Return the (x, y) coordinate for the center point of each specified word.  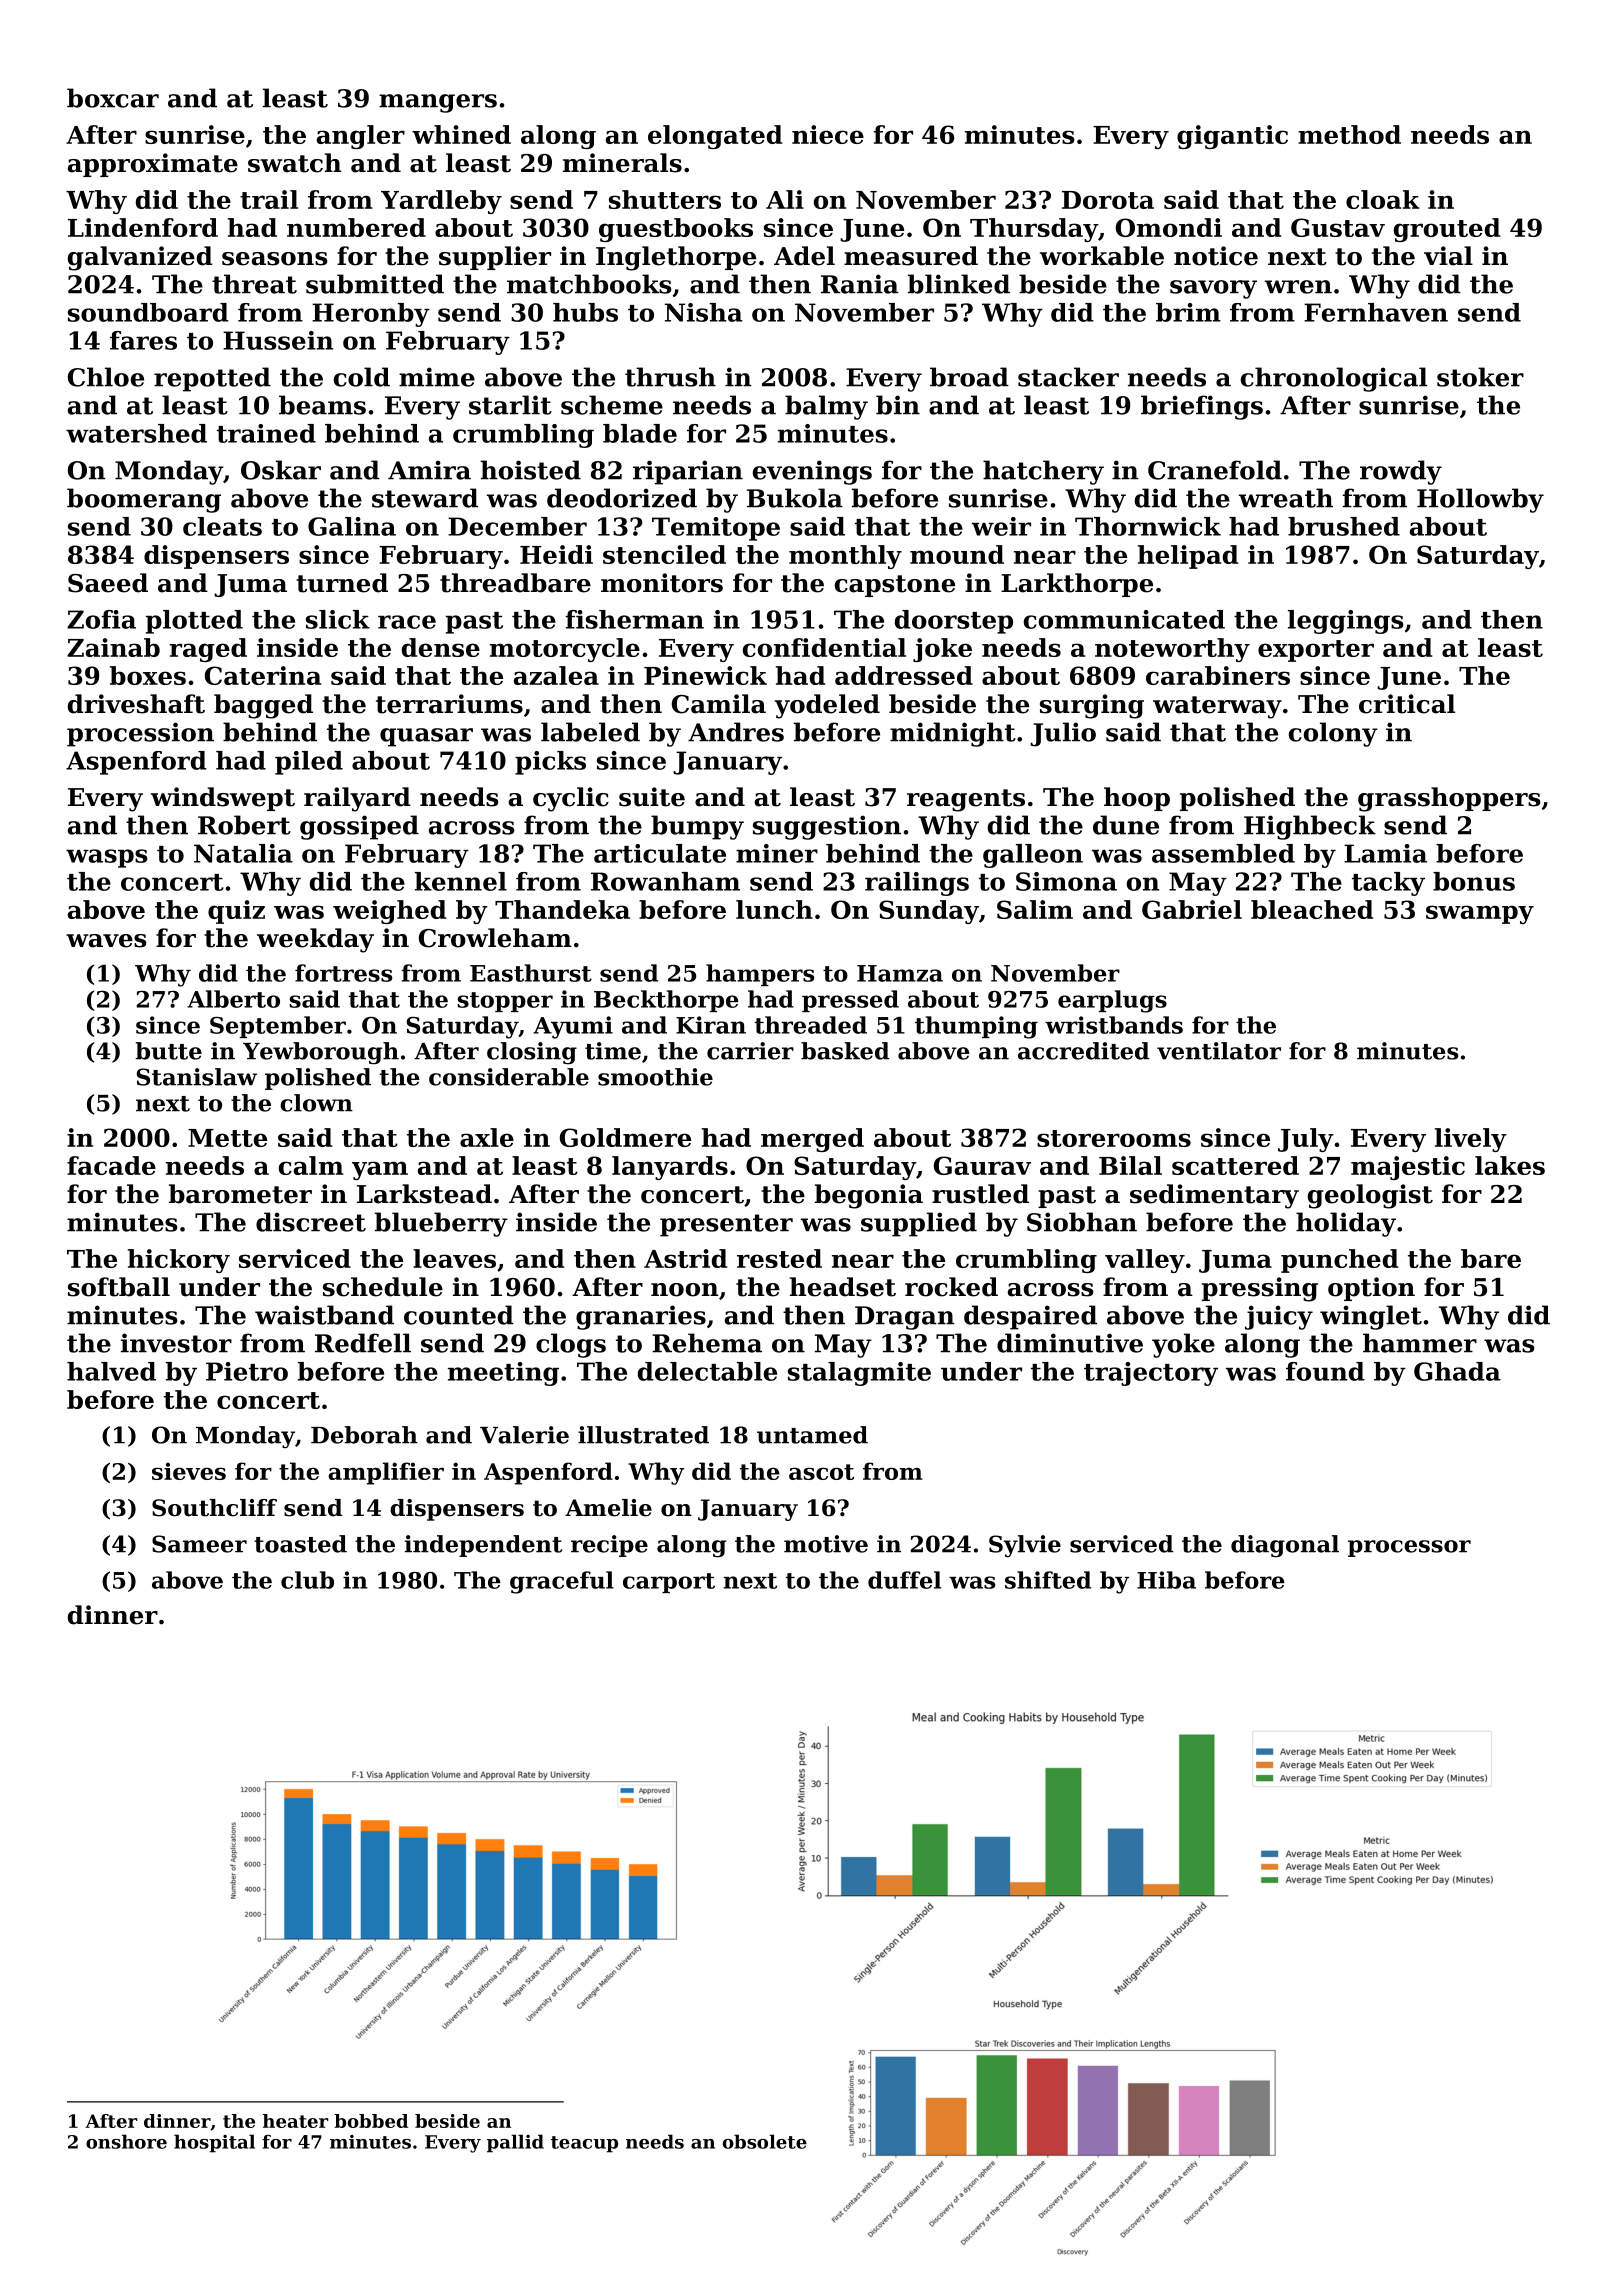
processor (1409, 1548)
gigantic (1232, 137)
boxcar (113, 98)
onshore (126, 2141)
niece (828, 134)
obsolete (765, 2141)
